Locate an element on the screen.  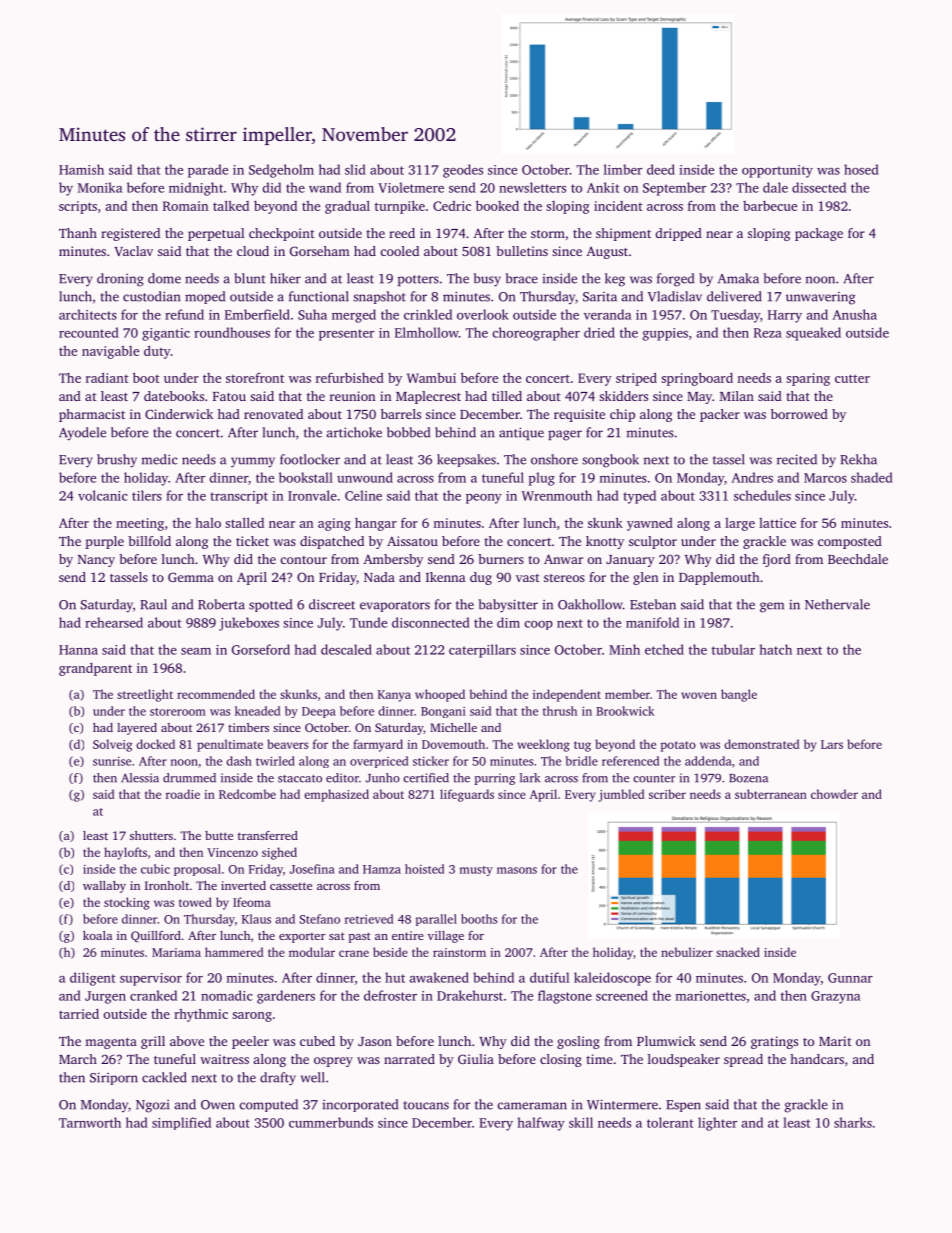
cutter is located at coordinates (852, 378).
